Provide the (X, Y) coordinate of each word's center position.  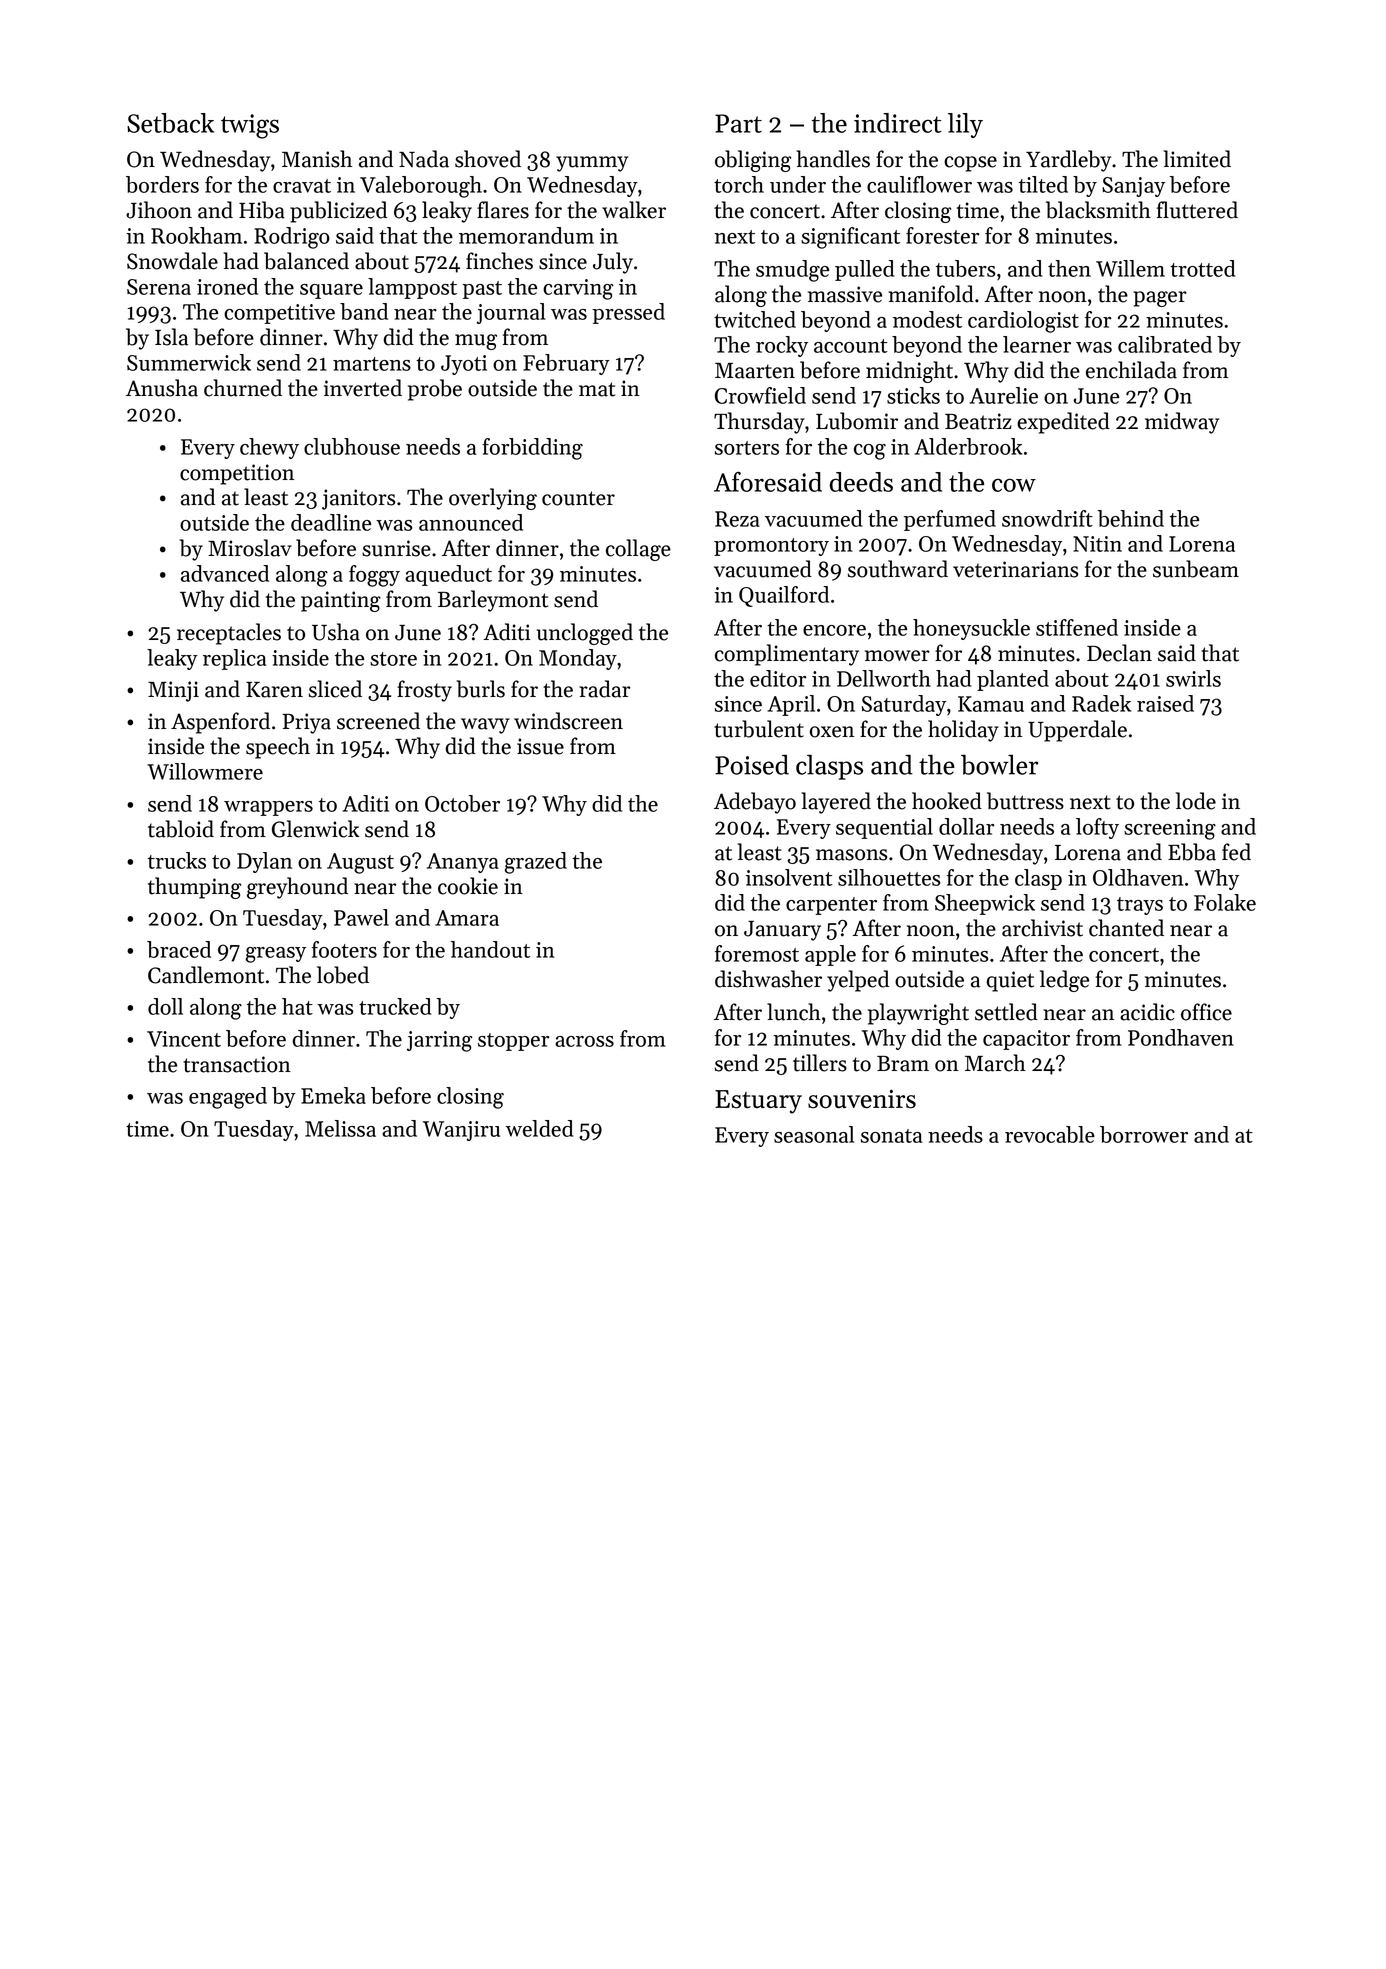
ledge (1064, 981)
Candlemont (206, 975)
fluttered (1197, 210)
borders (162, 184)
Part (738, 123)
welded (539, 1128)
